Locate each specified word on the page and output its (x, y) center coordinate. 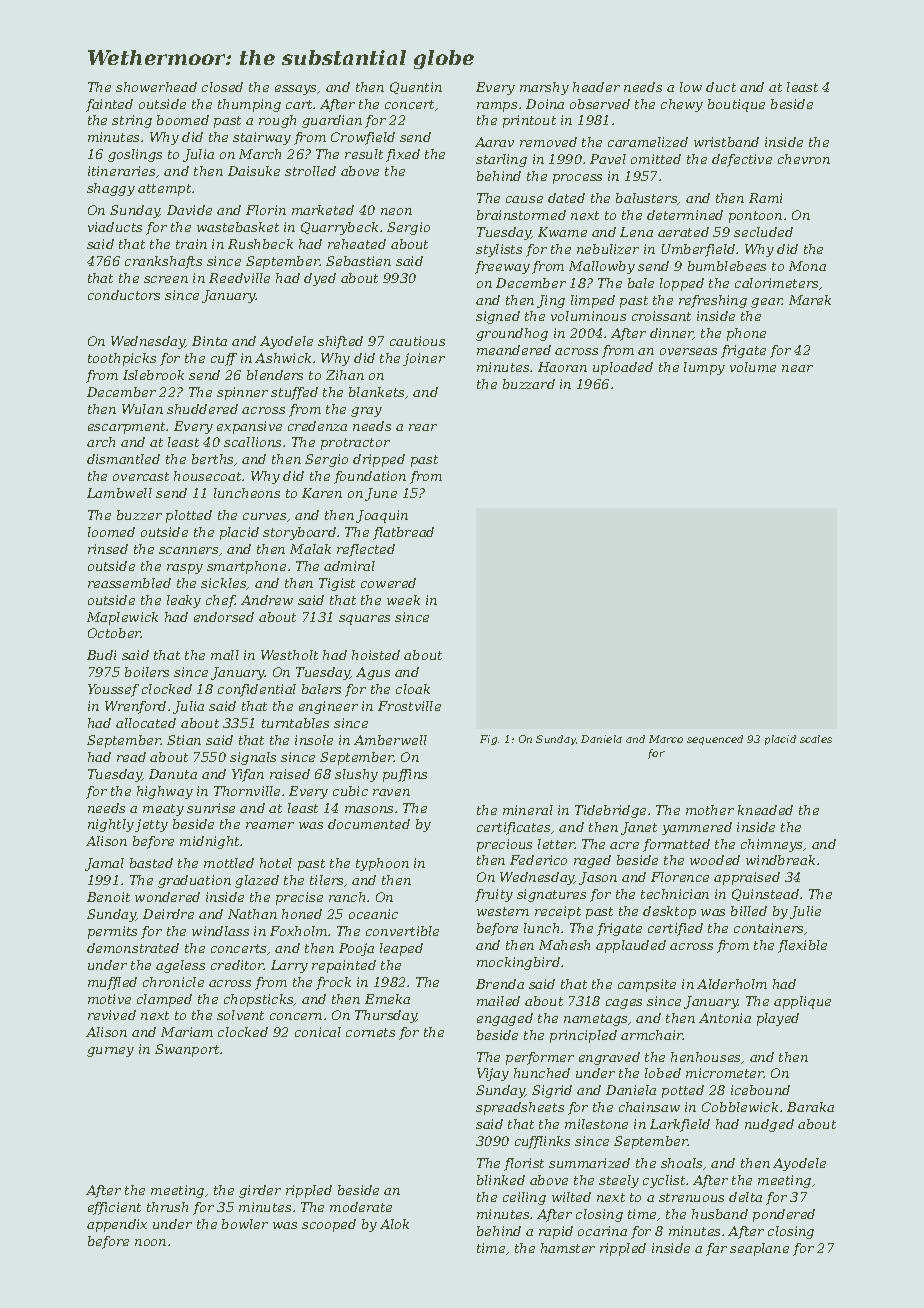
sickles (224, 584)
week (403, 600)
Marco (666, 739)
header (596, 87)
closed (222, 87)
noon (150, 1242)
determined (685, 215)
